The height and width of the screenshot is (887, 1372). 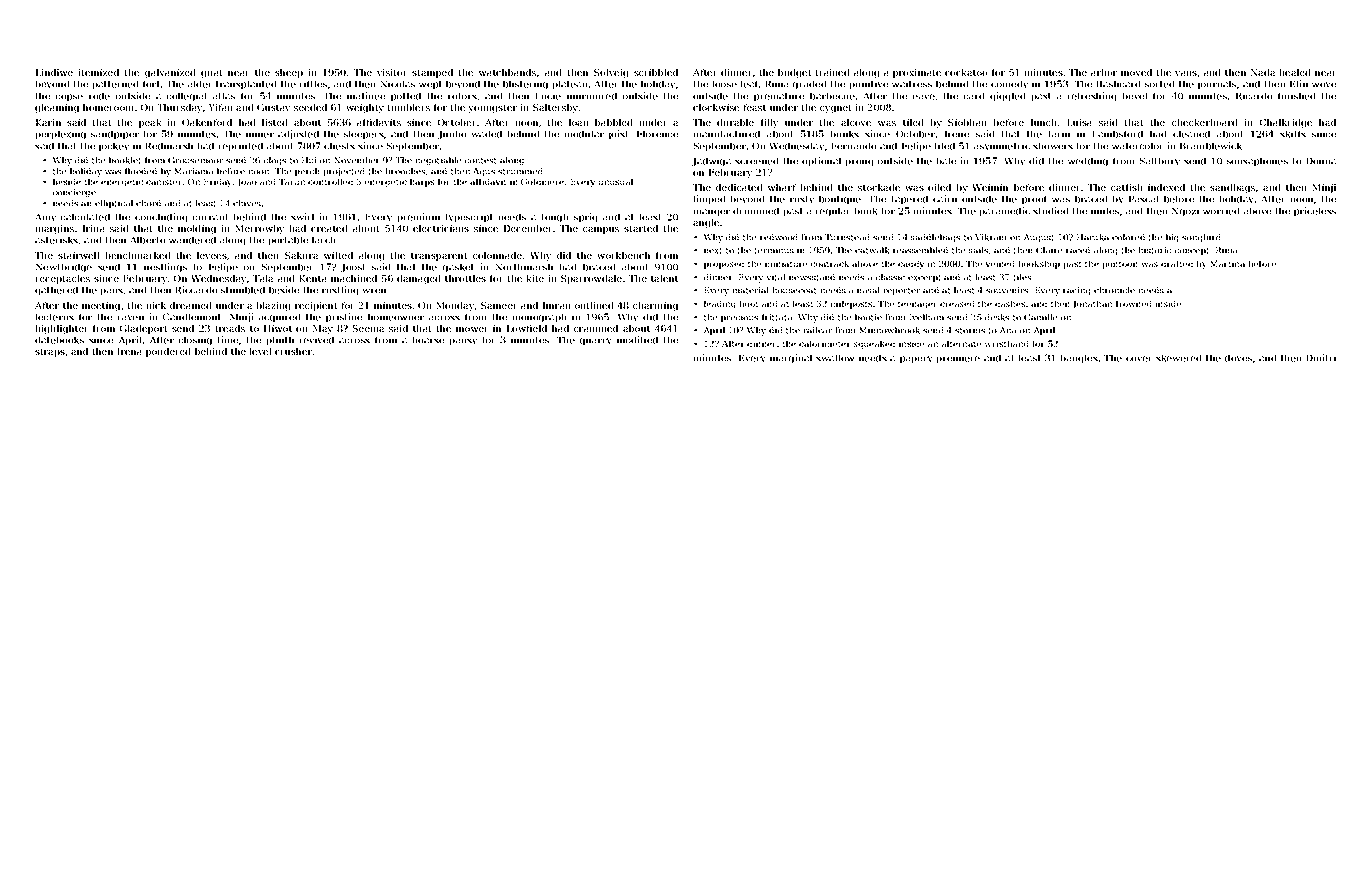 What do you see at coordinates (56, 291) in the screenshot?
I see `gathered` at bounding box center [56, 291].
